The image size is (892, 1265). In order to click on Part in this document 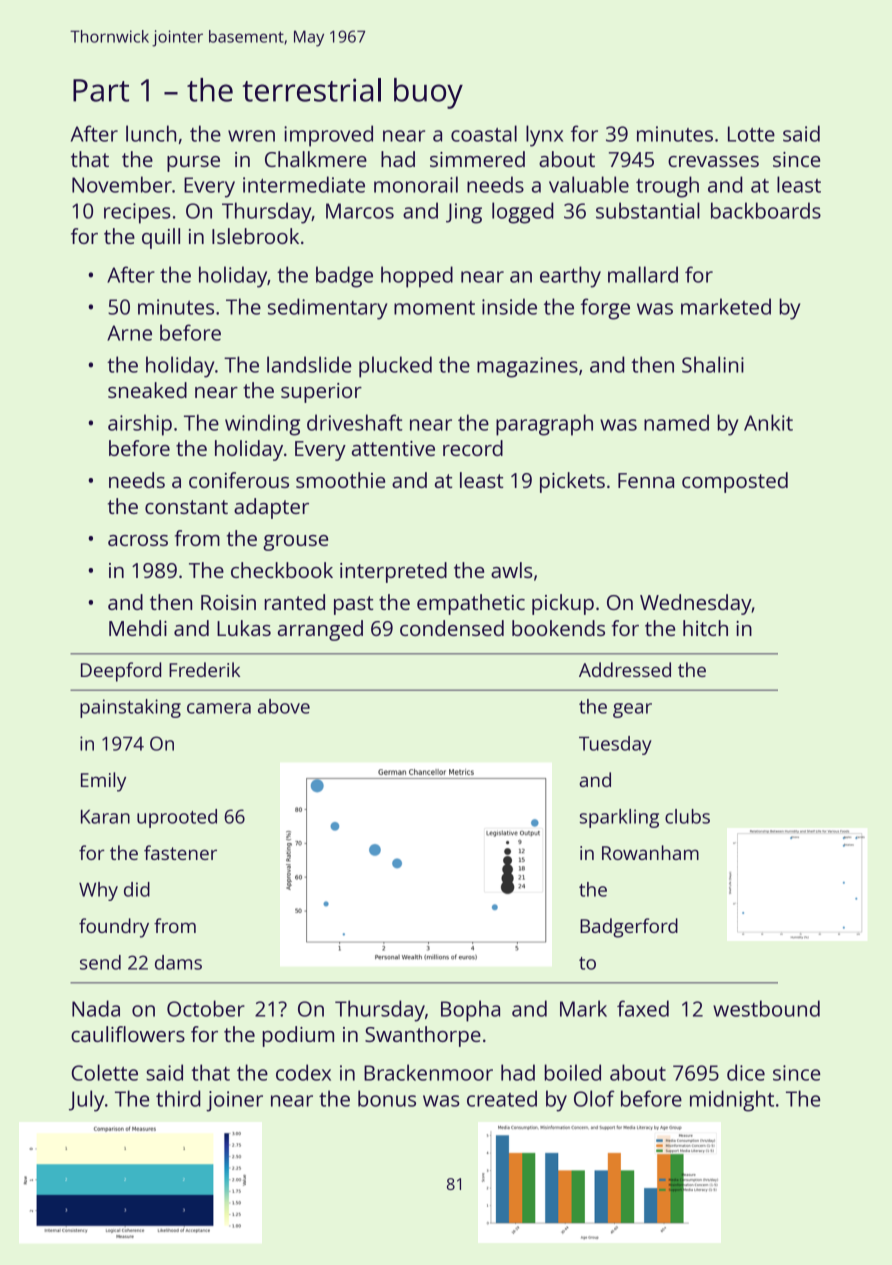, I will do `click(101, 90)`.
